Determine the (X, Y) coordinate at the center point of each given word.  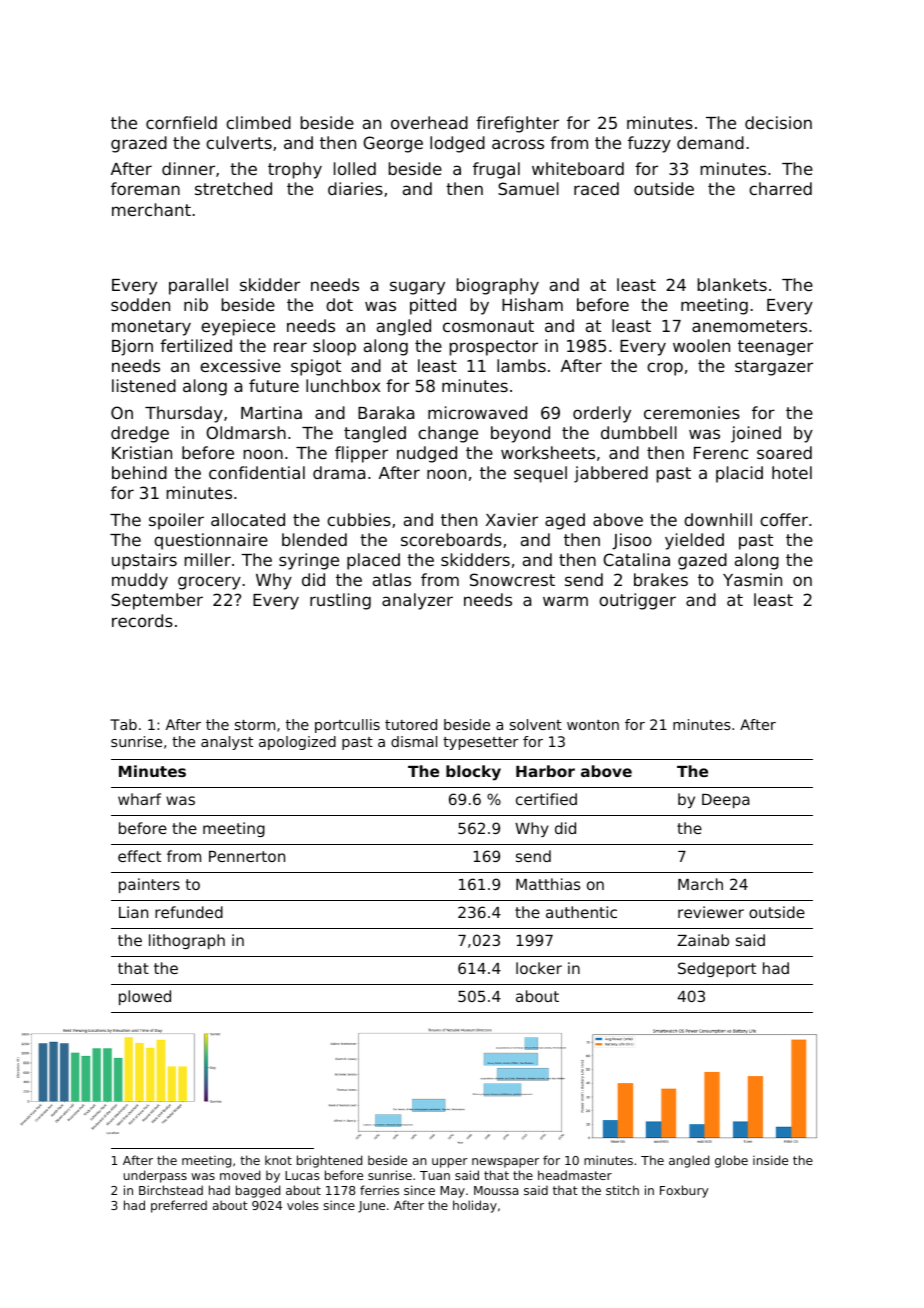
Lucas (302, 1175)
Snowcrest (512, 579)
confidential (257, 472)
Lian (133, 912)
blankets (732, 284)
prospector (494, 348)
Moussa (496, 1190)
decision (778, 122)
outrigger (637, 601)
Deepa (726, 801)
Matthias (548, 884)
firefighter (517, 124)
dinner (188, 168)
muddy (140, 581)
